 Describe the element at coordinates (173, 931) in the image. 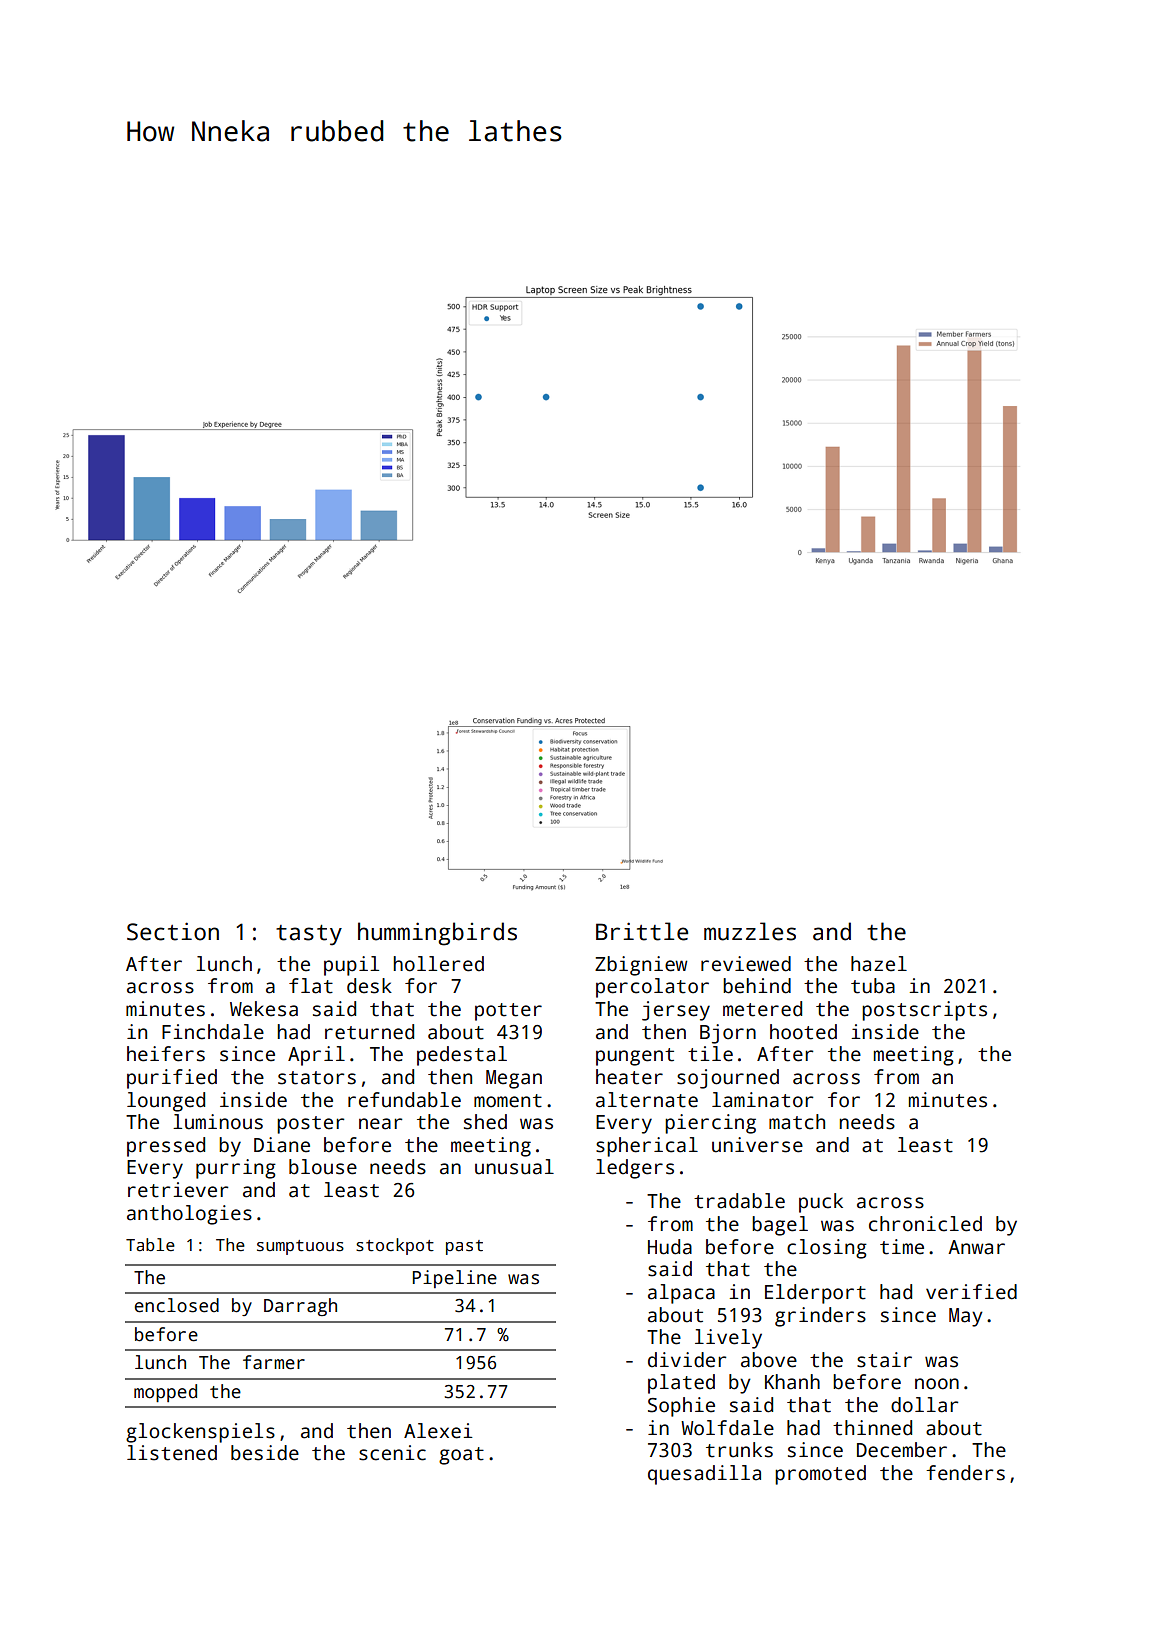

I see `Section` at that location.
